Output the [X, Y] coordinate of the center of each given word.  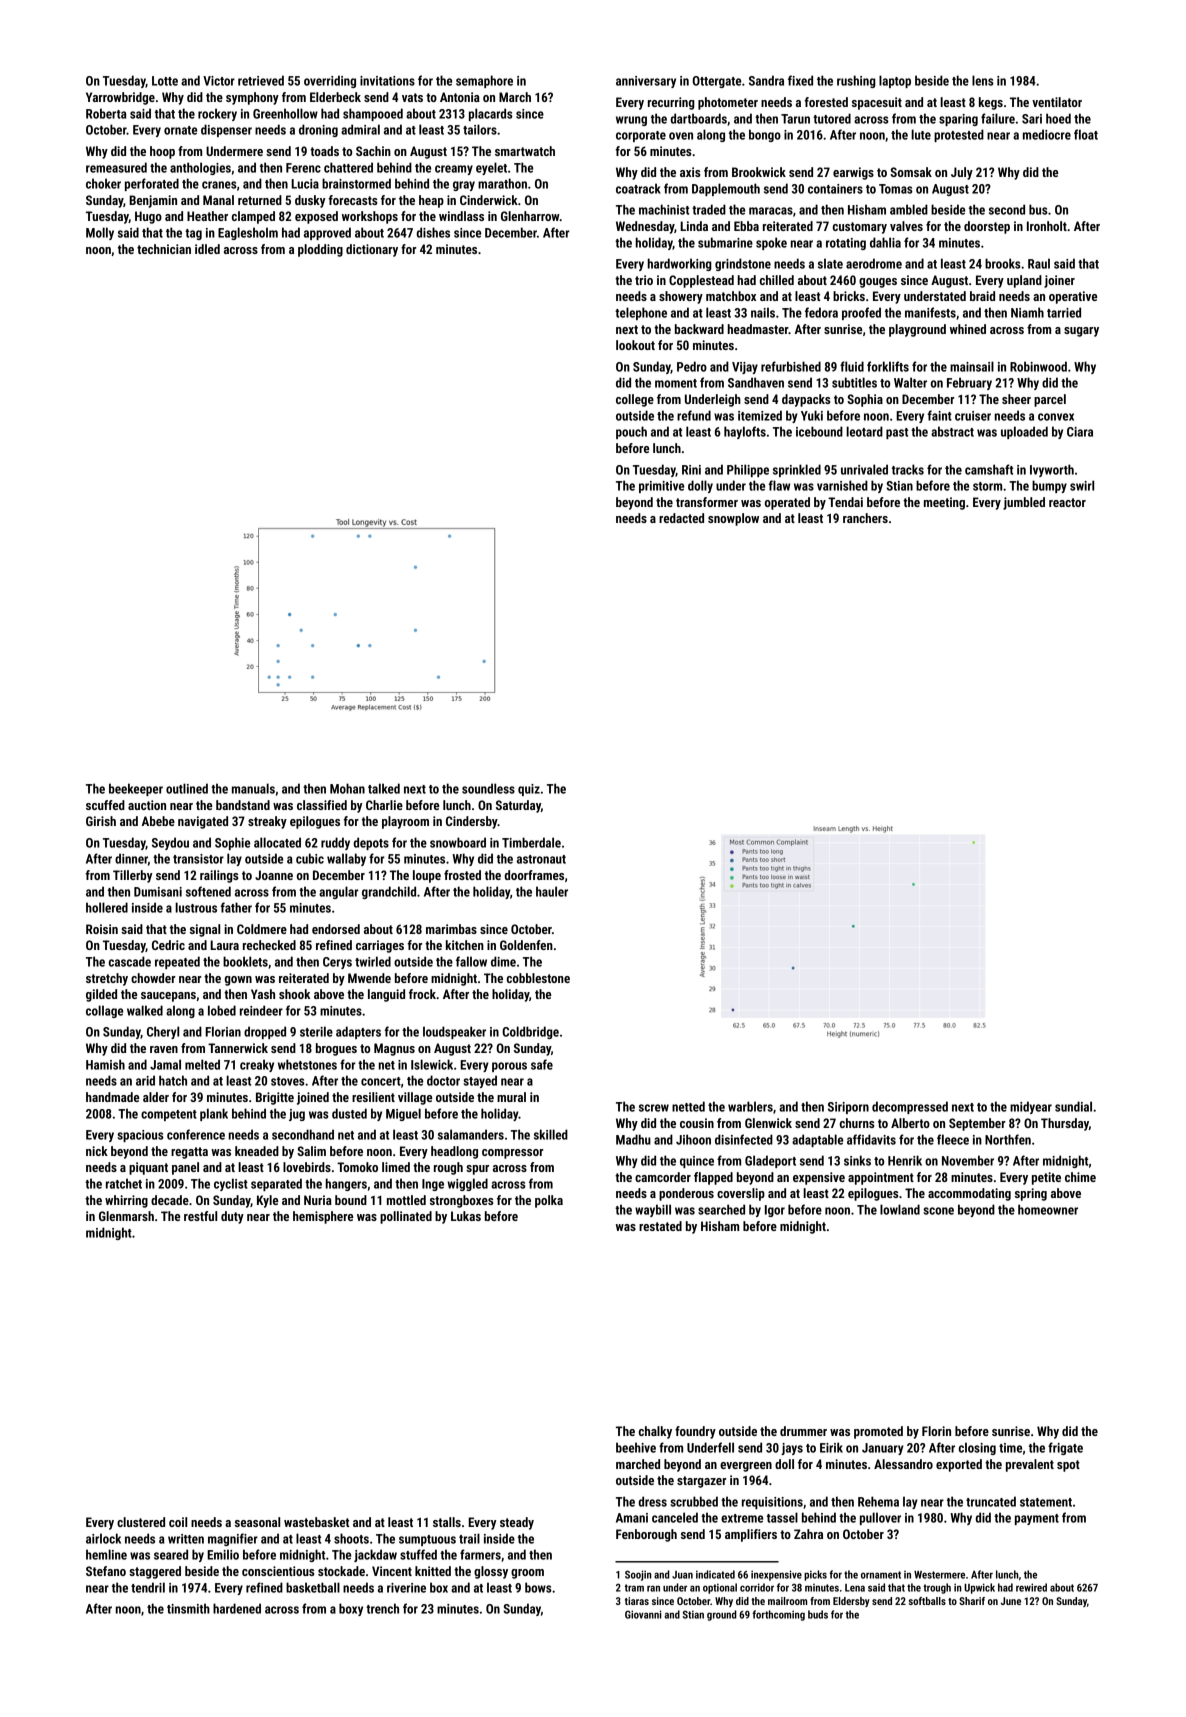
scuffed [105, 805]
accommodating [969, 1194]
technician [164, 249]
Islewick [432, 1064]
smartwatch [525, 151]
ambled [909, 209]
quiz [529, 790]
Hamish [105, 1064]
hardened [237, 1608]
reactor [1067, 502]
